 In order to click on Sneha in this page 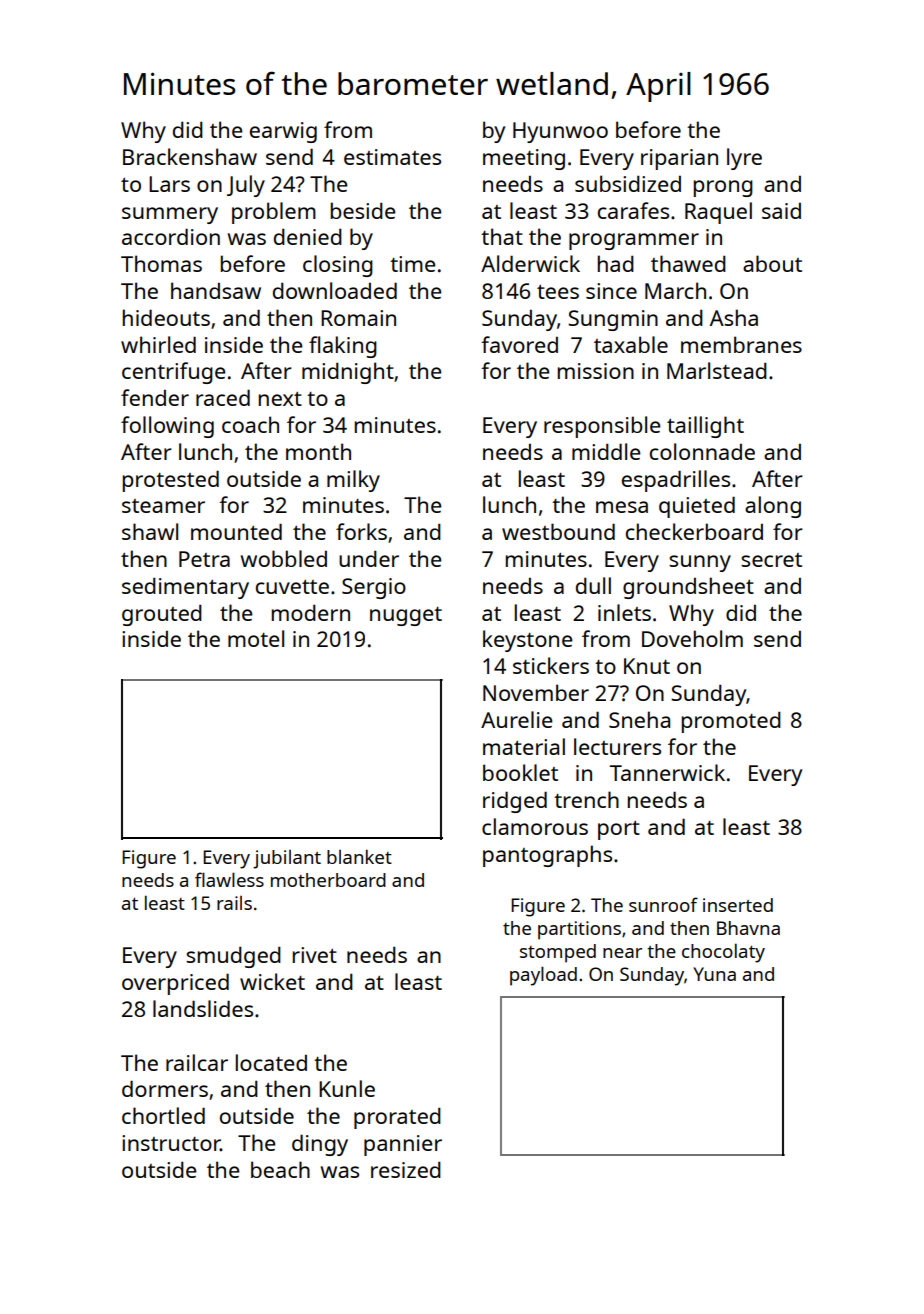, I will do `click(639, 719)`.
